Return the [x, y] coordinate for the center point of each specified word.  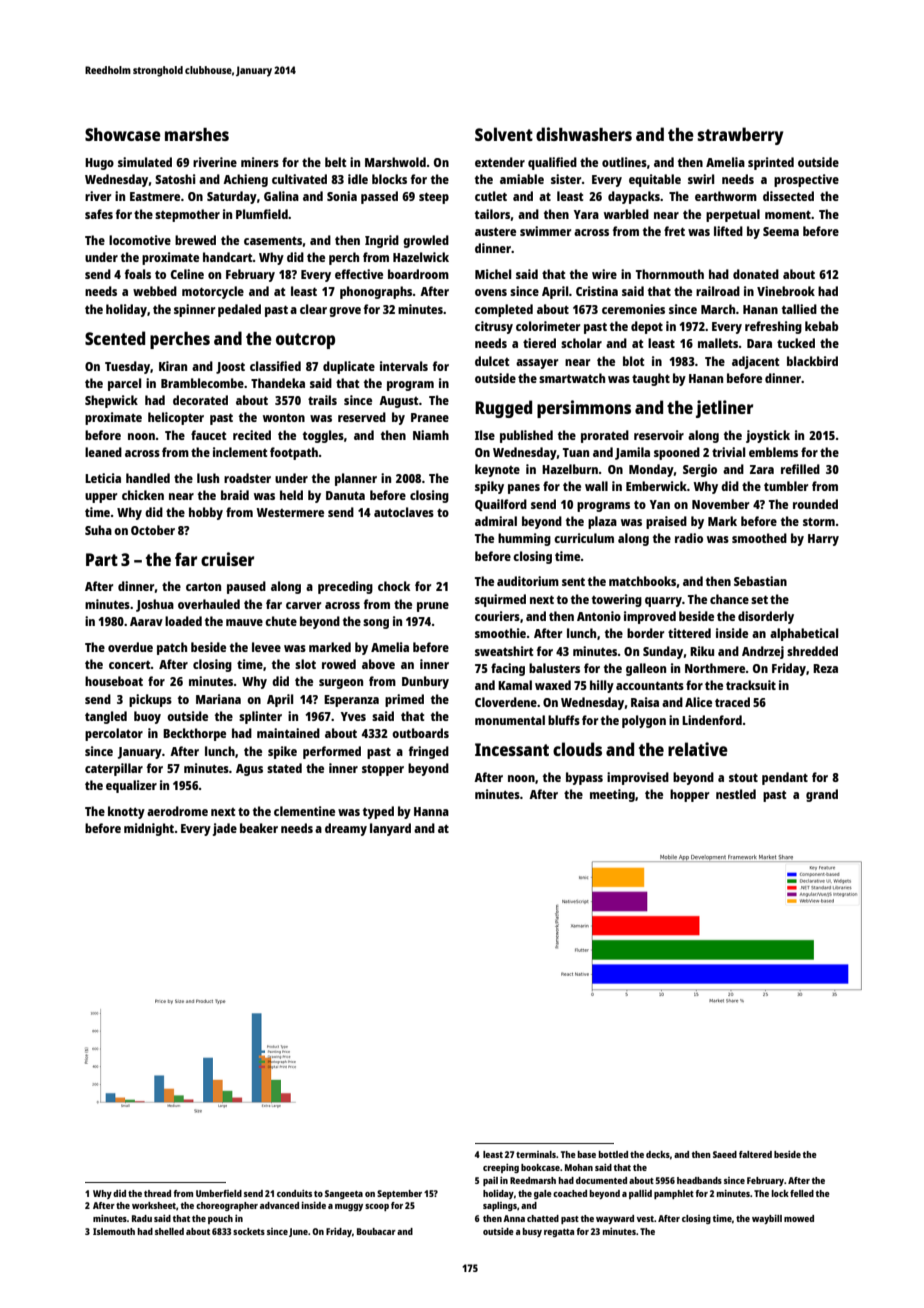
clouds [577, 749]
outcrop [305, 341]
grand [822, 795]
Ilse [485, 435]
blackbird [812, 361]
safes [99, 214]
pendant [785, 778]
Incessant [512, 749]
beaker [259, 828]
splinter [260, 717]
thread [157, 1193]
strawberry [740, 136]
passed [379, 197]
